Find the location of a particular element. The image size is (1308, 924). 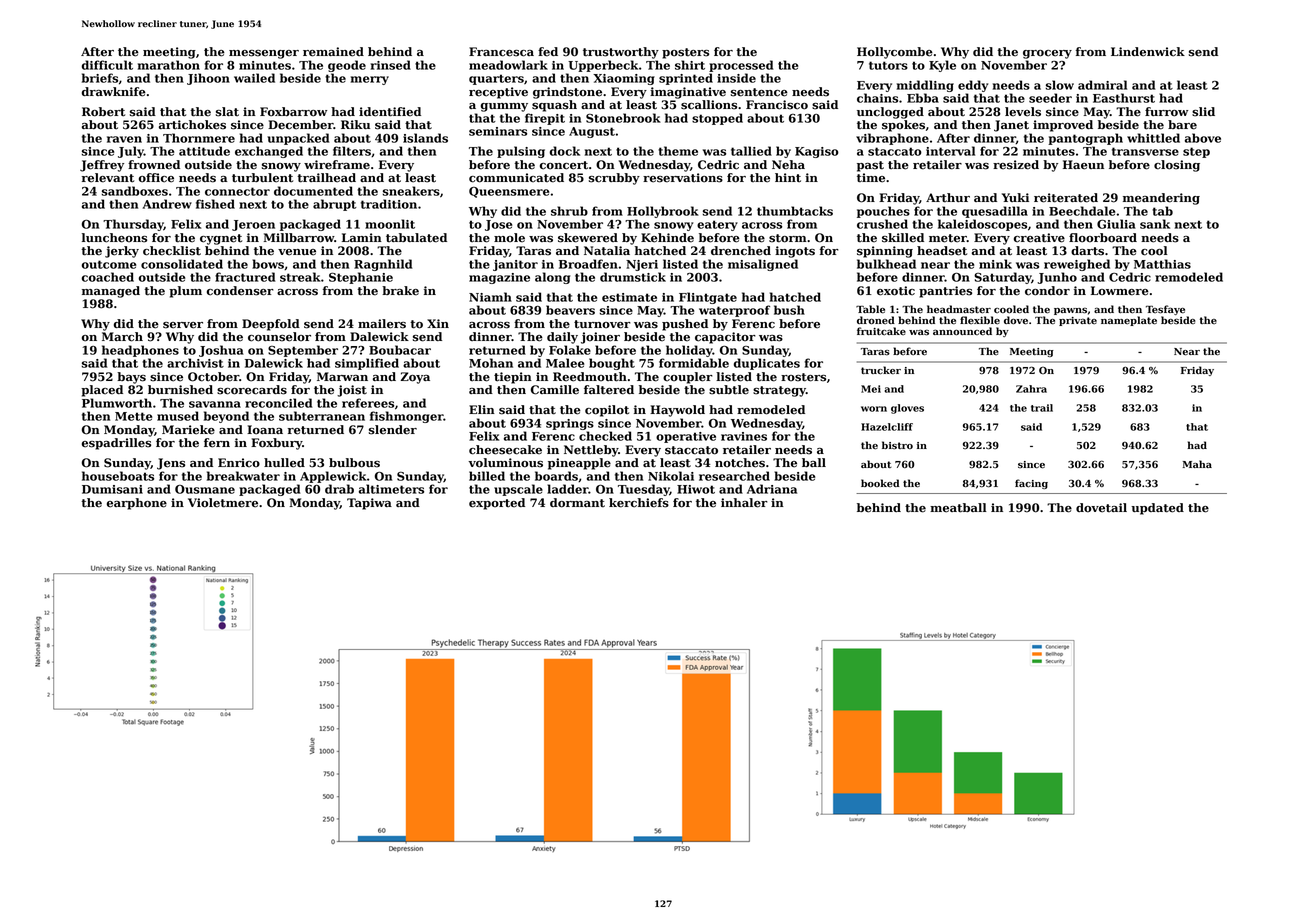

sandboxes is located at coordinates (135, 191).
